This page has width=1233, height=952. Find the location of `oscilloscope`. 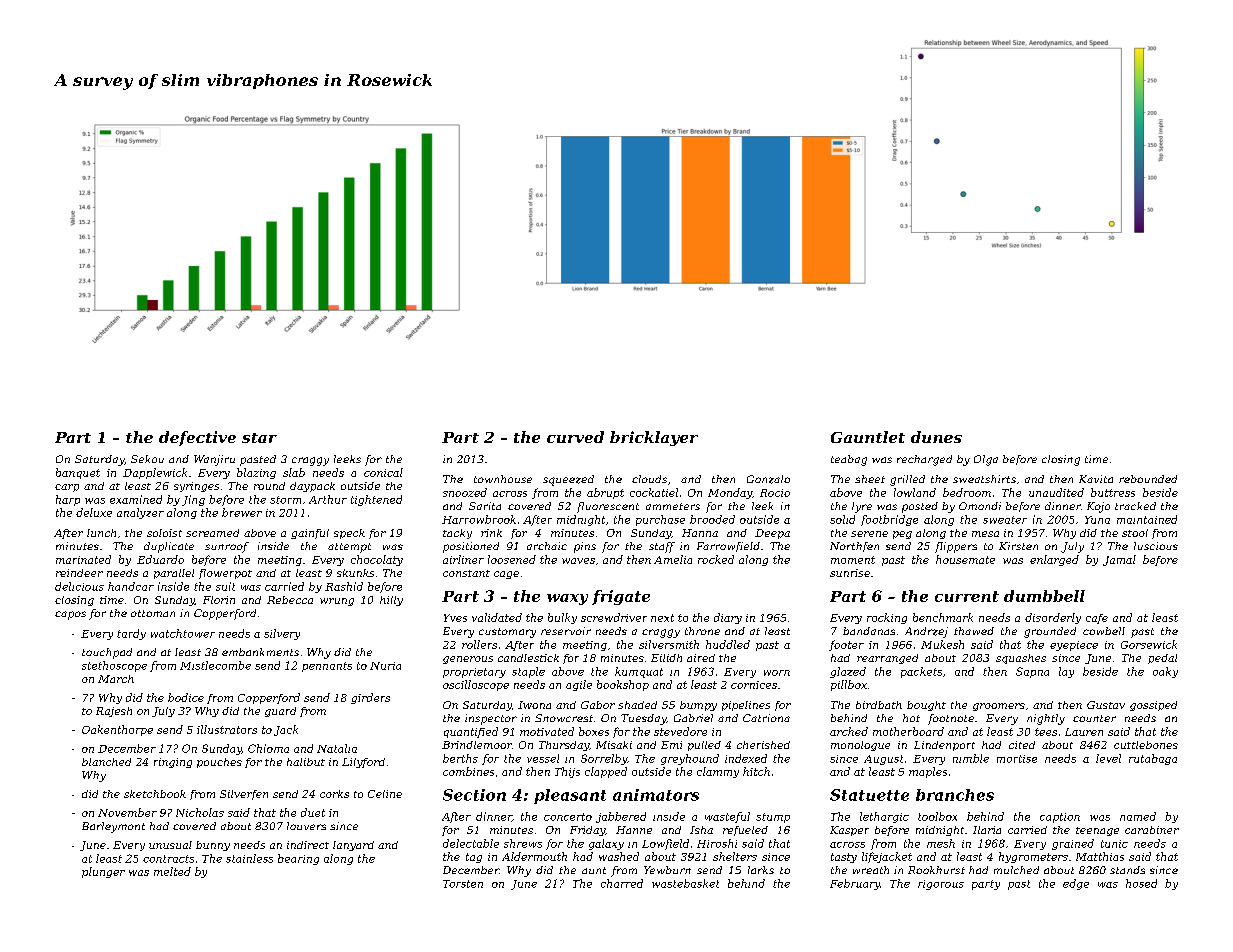

oscilloscope is located at coordinates (476, 685).
